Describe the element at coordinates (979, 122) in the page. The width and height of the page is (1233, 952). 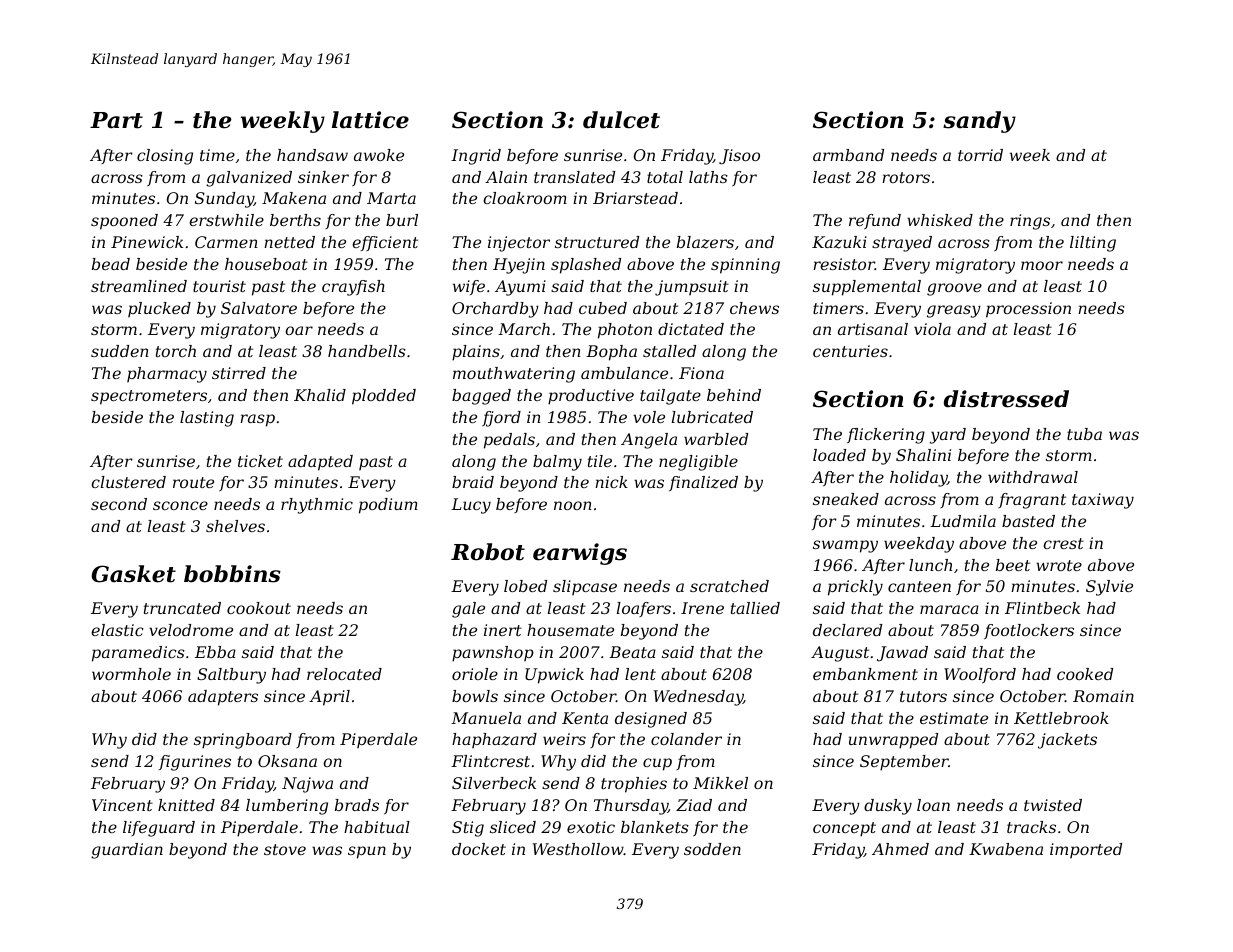
I see `sandy` at that location.
